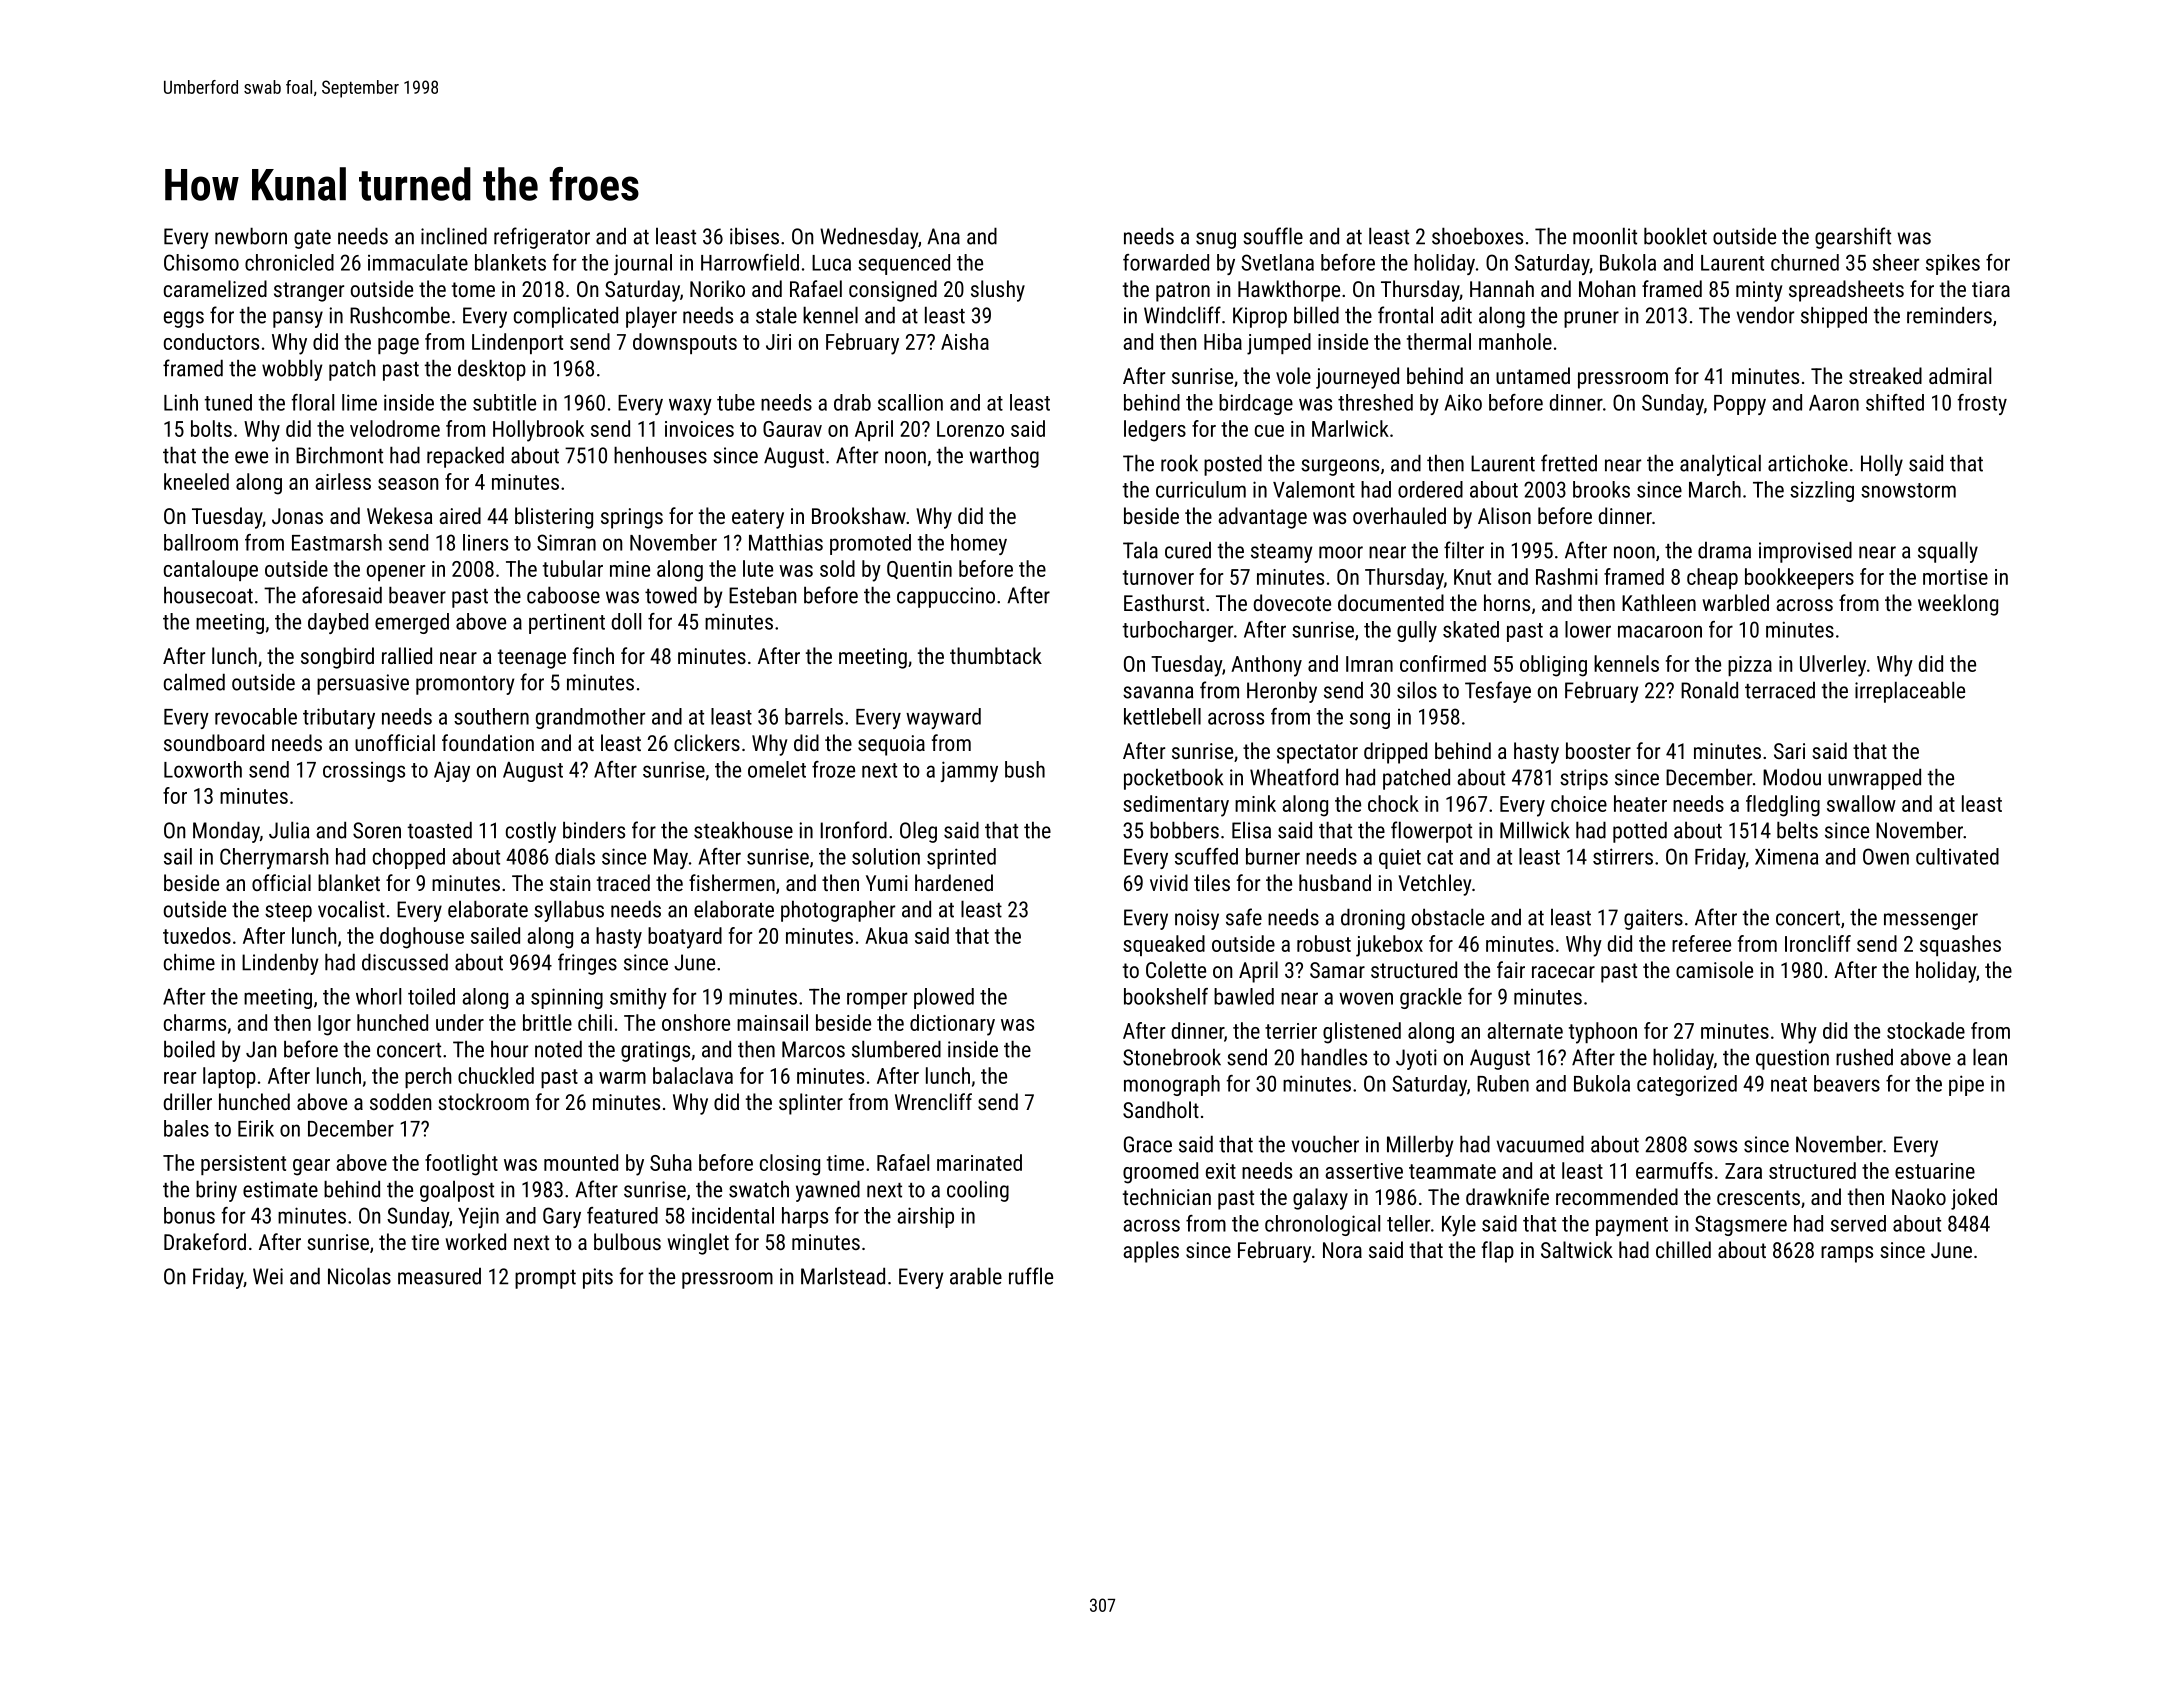  Describe the element at coordinates (205, 1241) in the screenshot. I see `Drakeford` at that location.
